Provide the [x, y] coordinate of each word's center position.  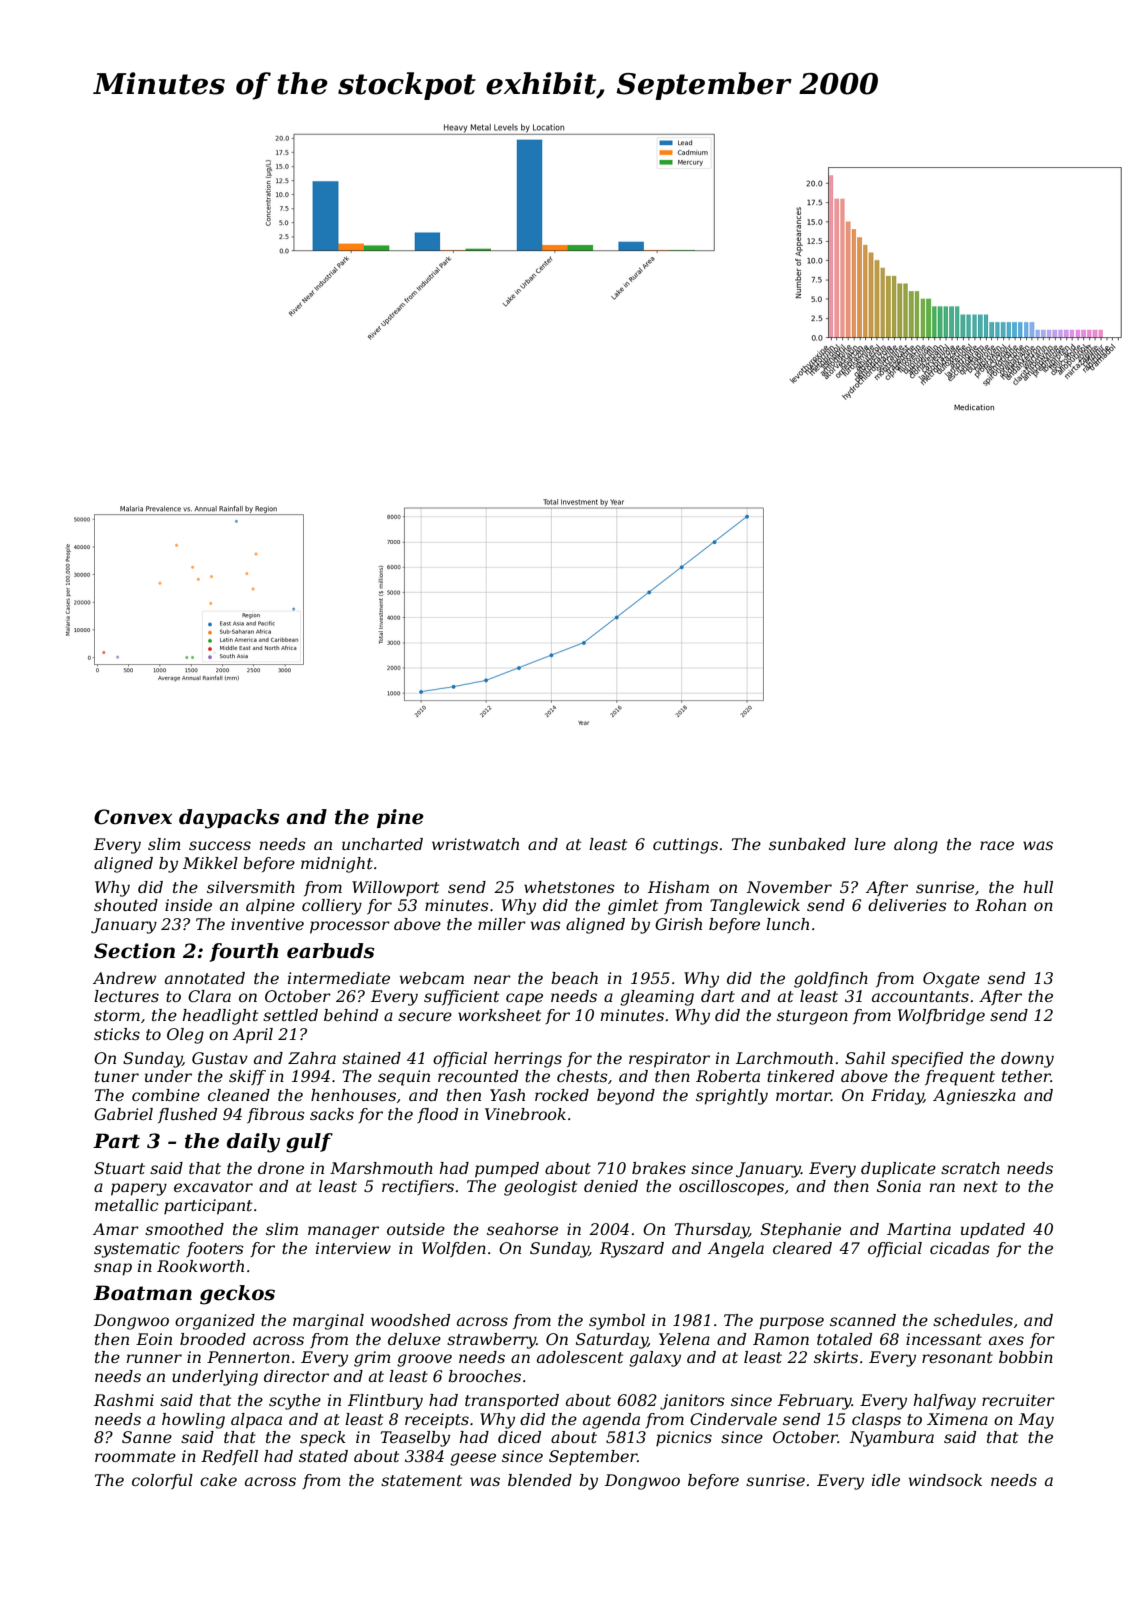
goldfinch [831, 980]
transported [512, 1402]
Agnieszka [974, 1097]
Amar [116, 1229]
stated [323, 1456]
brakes [659, 1168]
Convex [133, 817]
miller [502, 924]
